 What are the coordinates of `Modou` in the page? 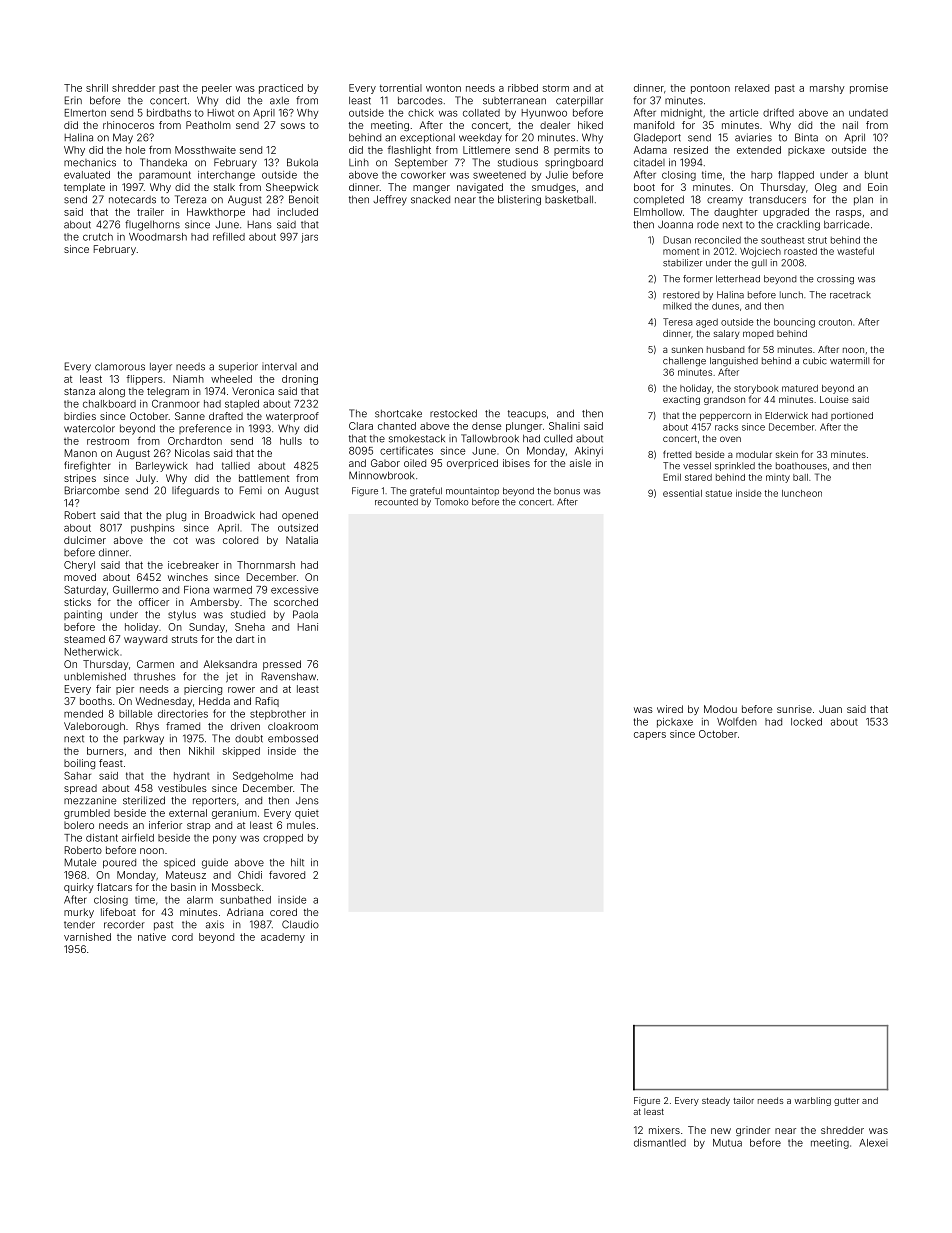 It's located at (720, 709).
